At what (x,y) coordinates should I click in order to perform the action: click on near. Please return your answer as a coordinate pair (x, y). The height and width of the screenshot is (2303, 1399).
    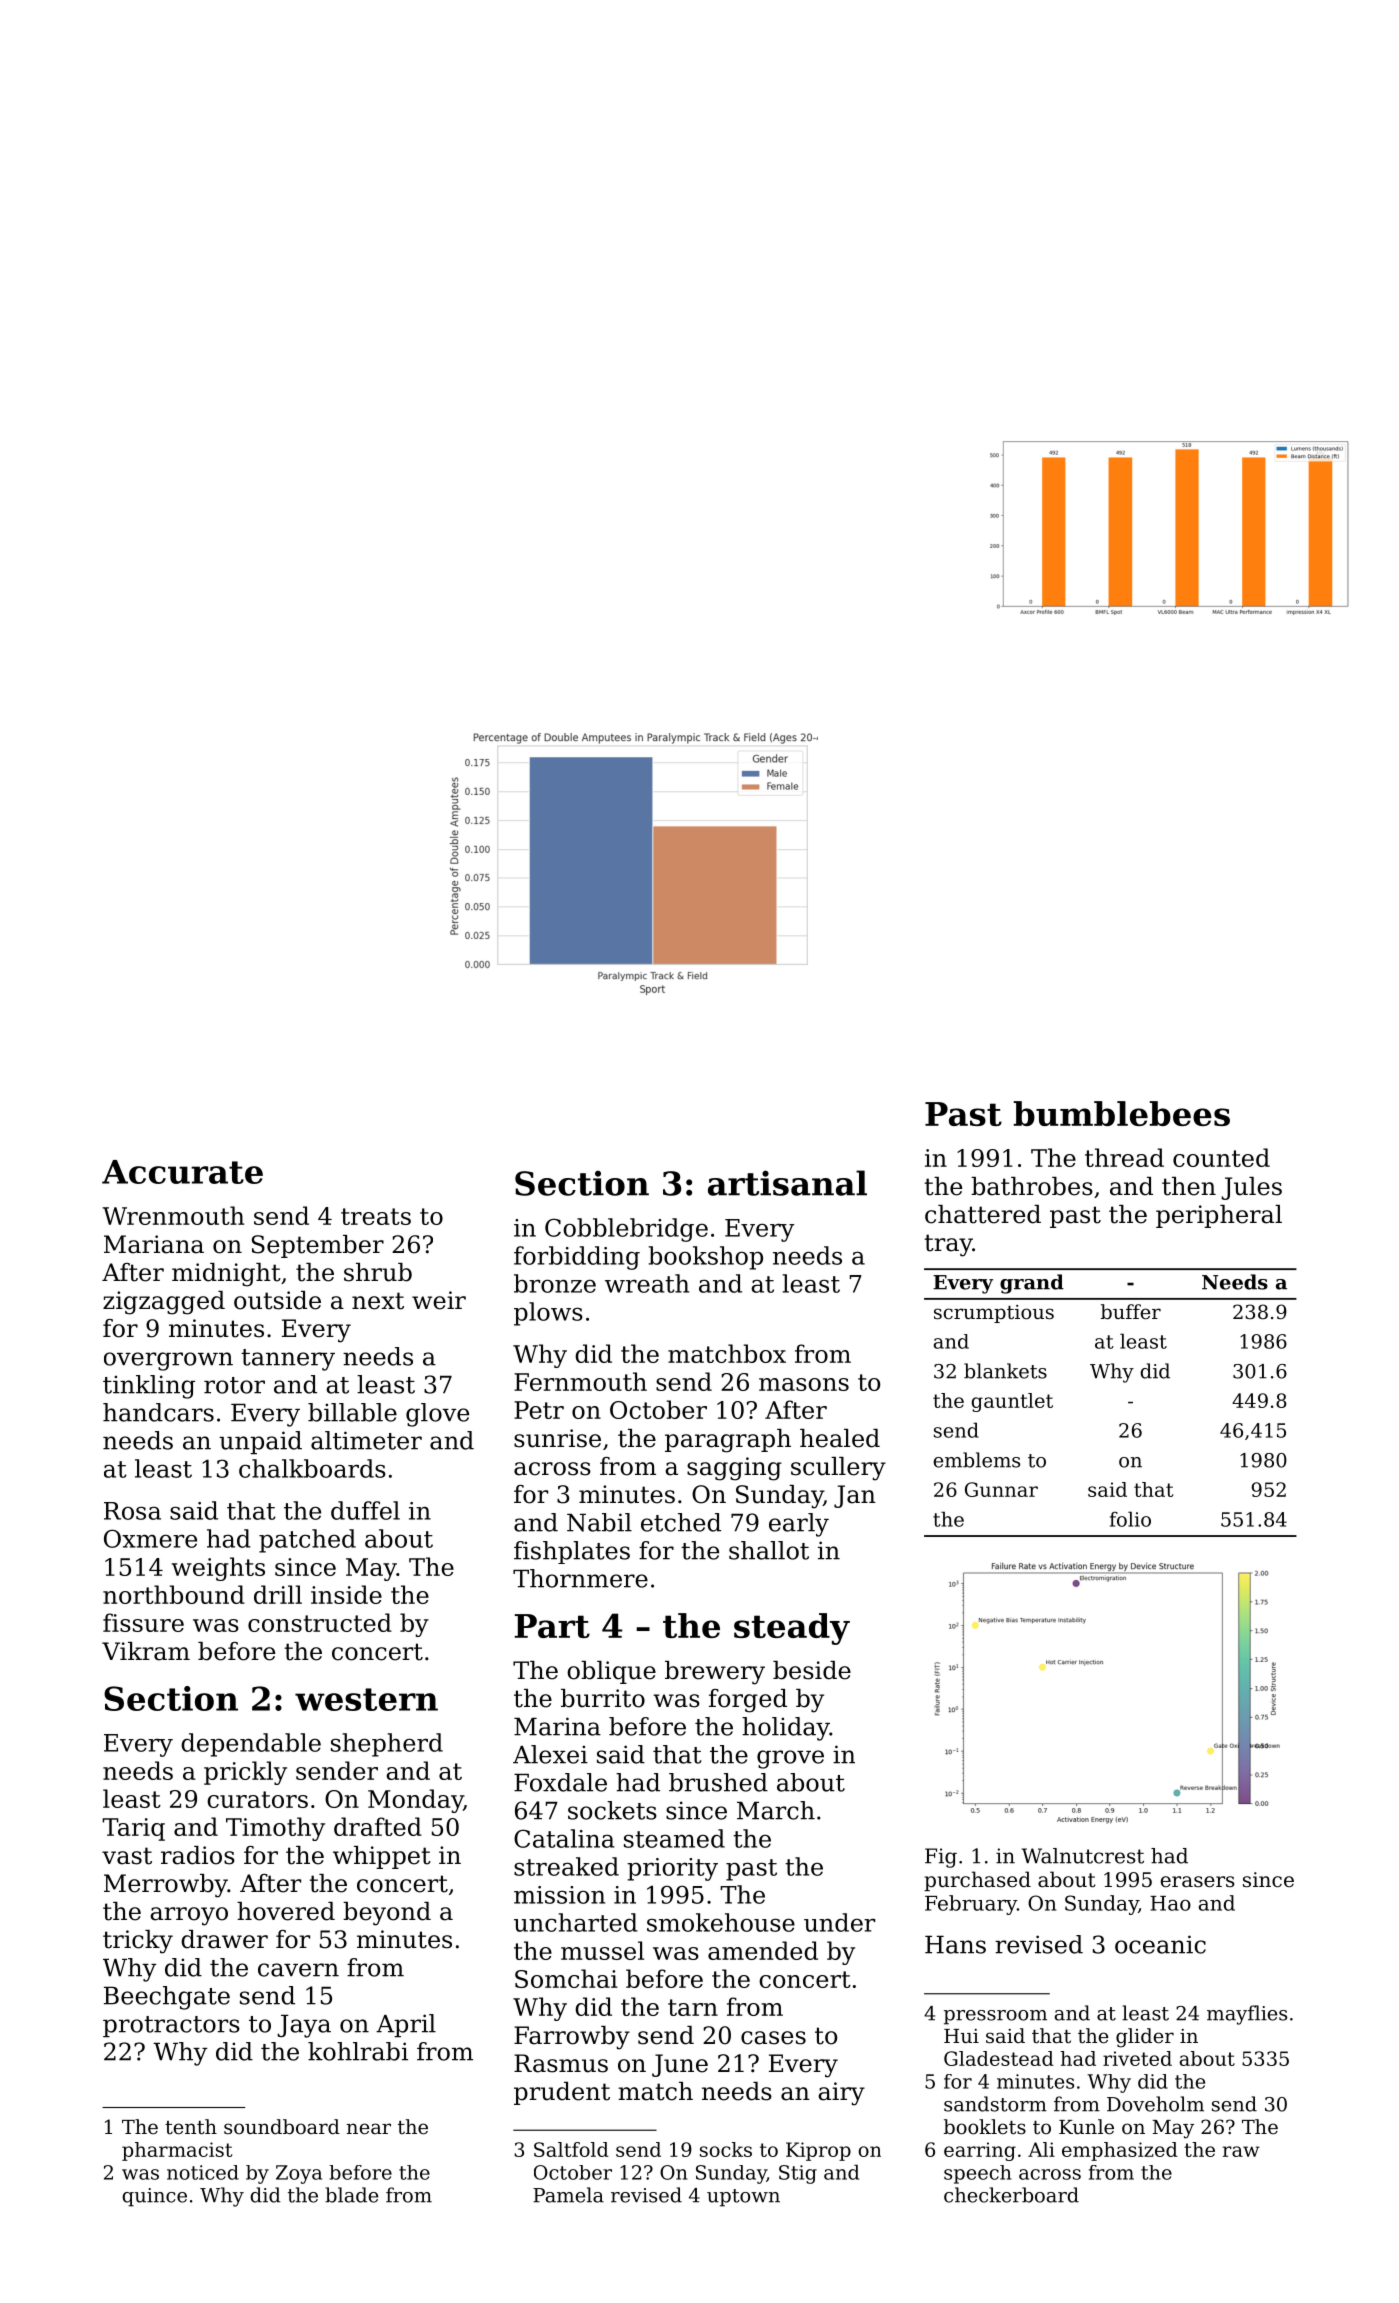
    Looking at the image, I should click on (368, 2129).
